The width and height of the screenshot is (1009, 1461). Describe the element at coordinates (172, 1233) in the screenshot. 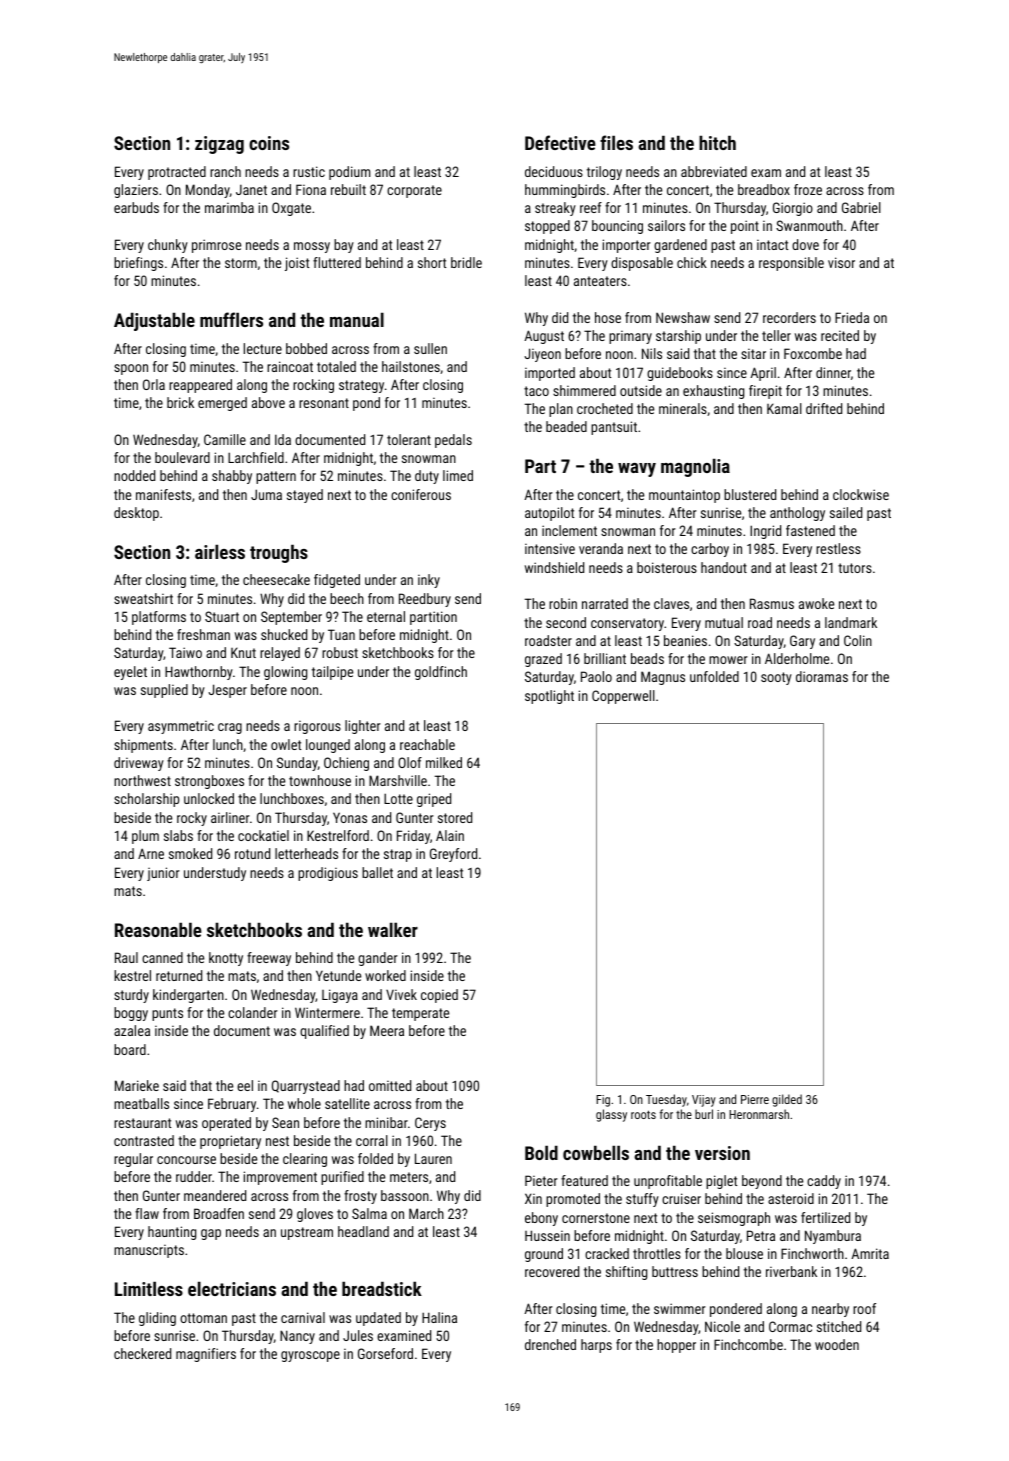

I see `haunting` at that location.
